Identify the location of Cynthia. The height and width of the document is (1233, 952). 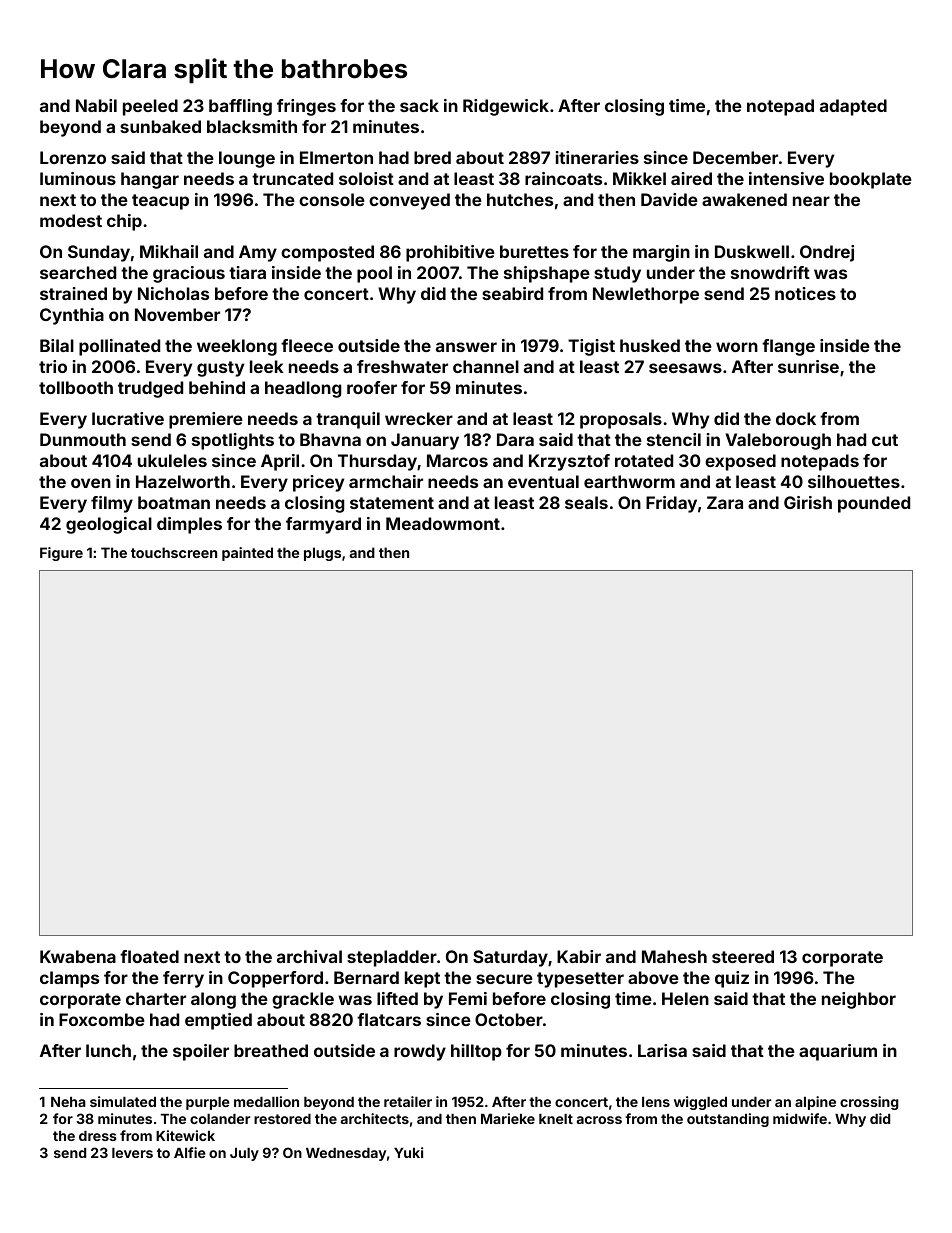
(72, 316).
